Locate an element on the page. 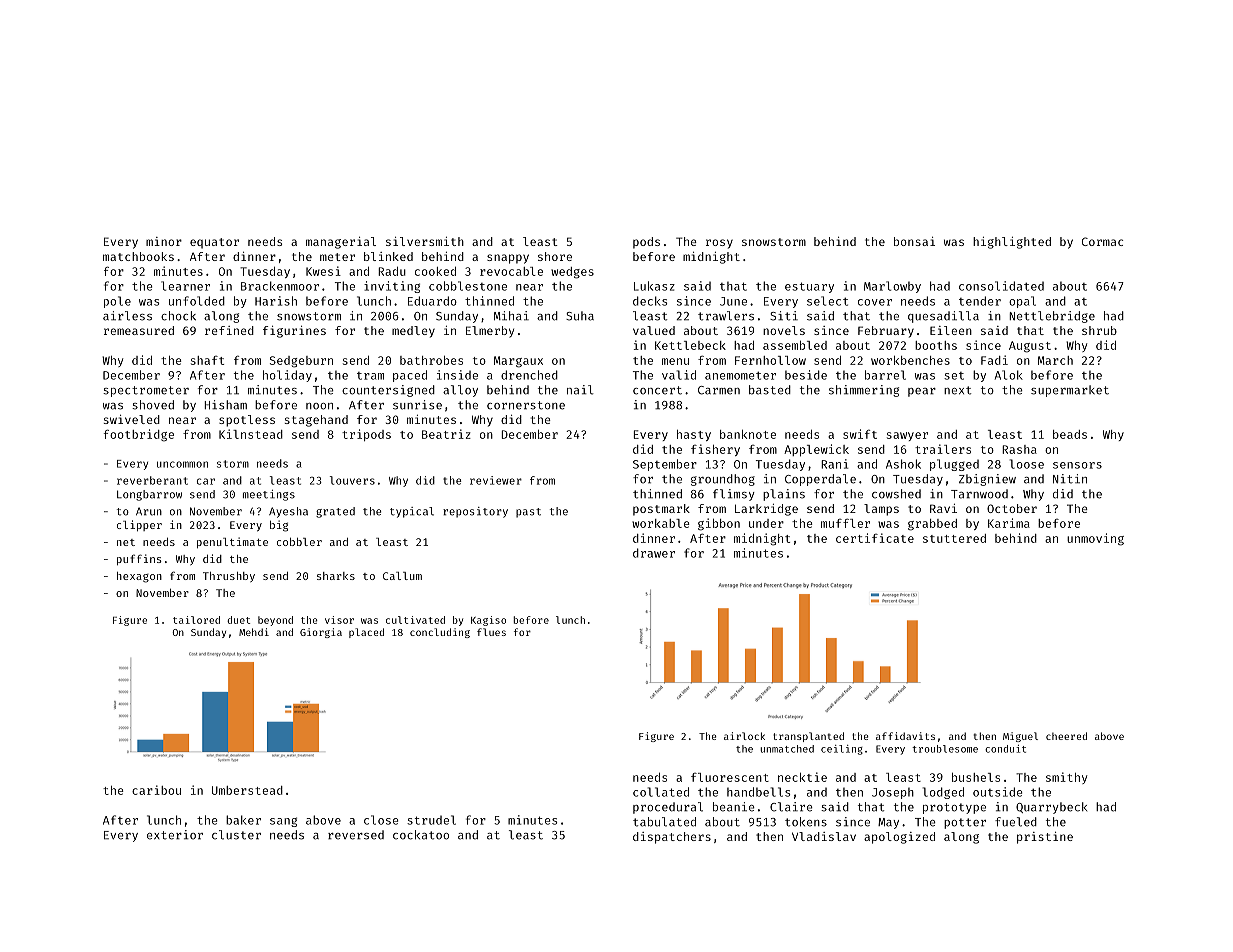 The height and width of the image is (952, 1233). next is located at coordinates (957, 390).
